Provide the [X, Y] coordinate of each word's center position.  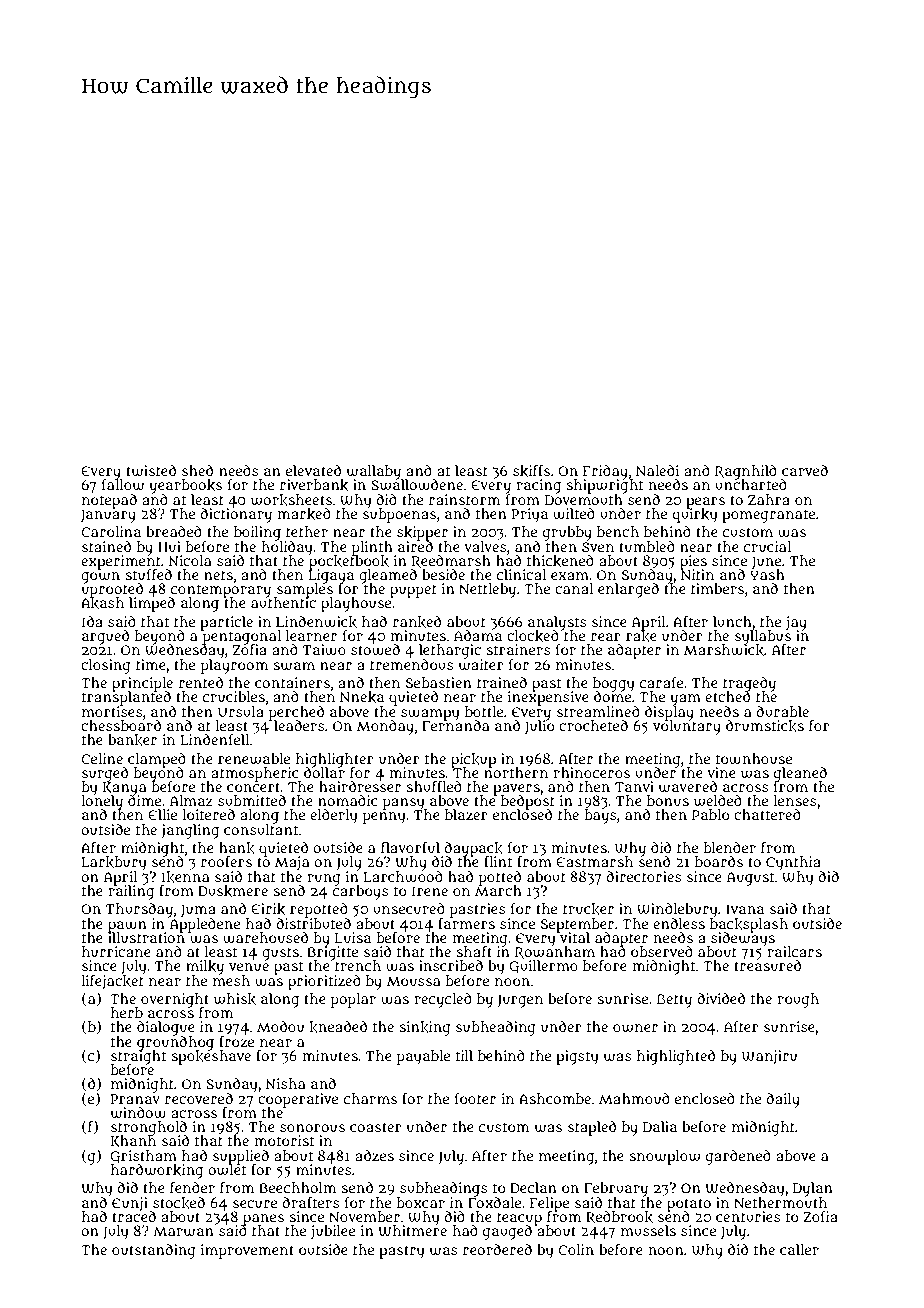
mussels [648, 1230]
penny [384, 818]
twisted [151, 471]
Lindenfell [215, 739]
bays [601, 817]
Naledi [657, 470]
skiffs [531, 471]
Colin [576, 1249]
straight [138, 1057]
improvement [247, 1251]
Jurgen [520, 1001]
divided [721, 998]
